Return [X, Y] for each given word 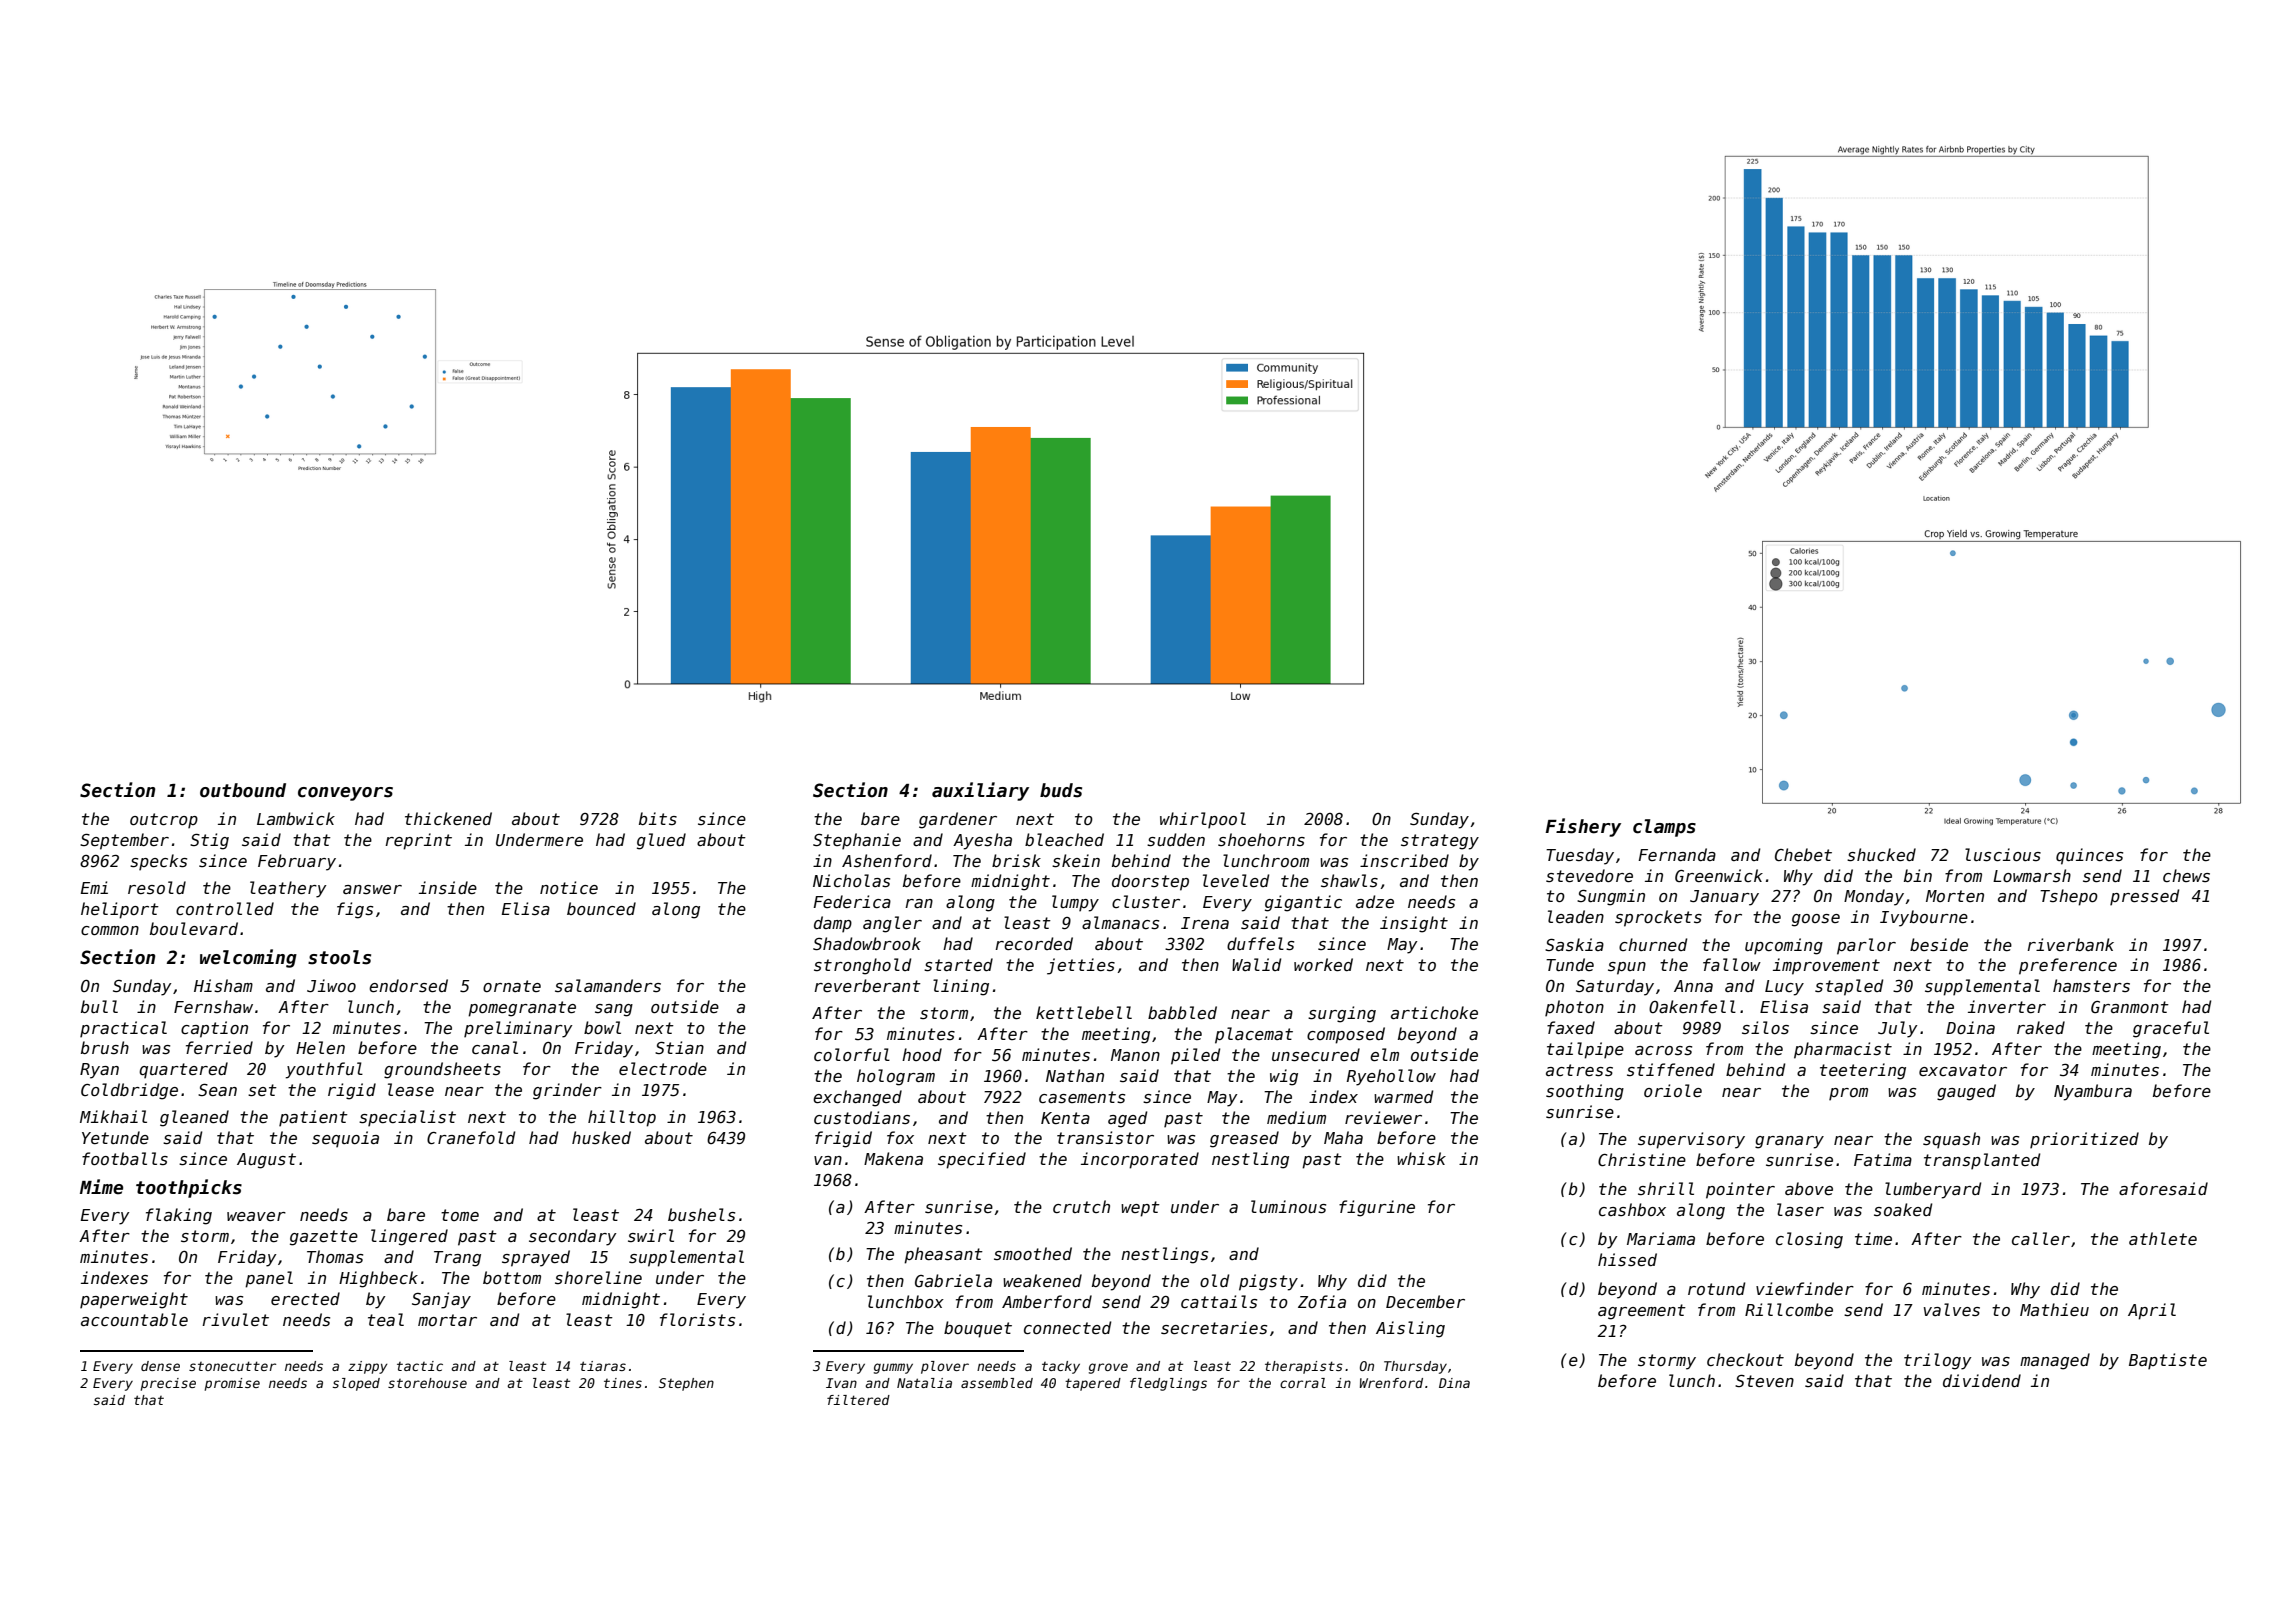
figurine [1377, 1208]
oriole [1673, 1090]
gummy [893, 1368]
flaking [179, 1216]
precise [168, 1384]
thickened [448, 818]
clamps [1664, 828]
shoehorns [1261, 839]
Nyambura [2093, 1092]
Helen [320, 1047]
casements [1082, 1097]
